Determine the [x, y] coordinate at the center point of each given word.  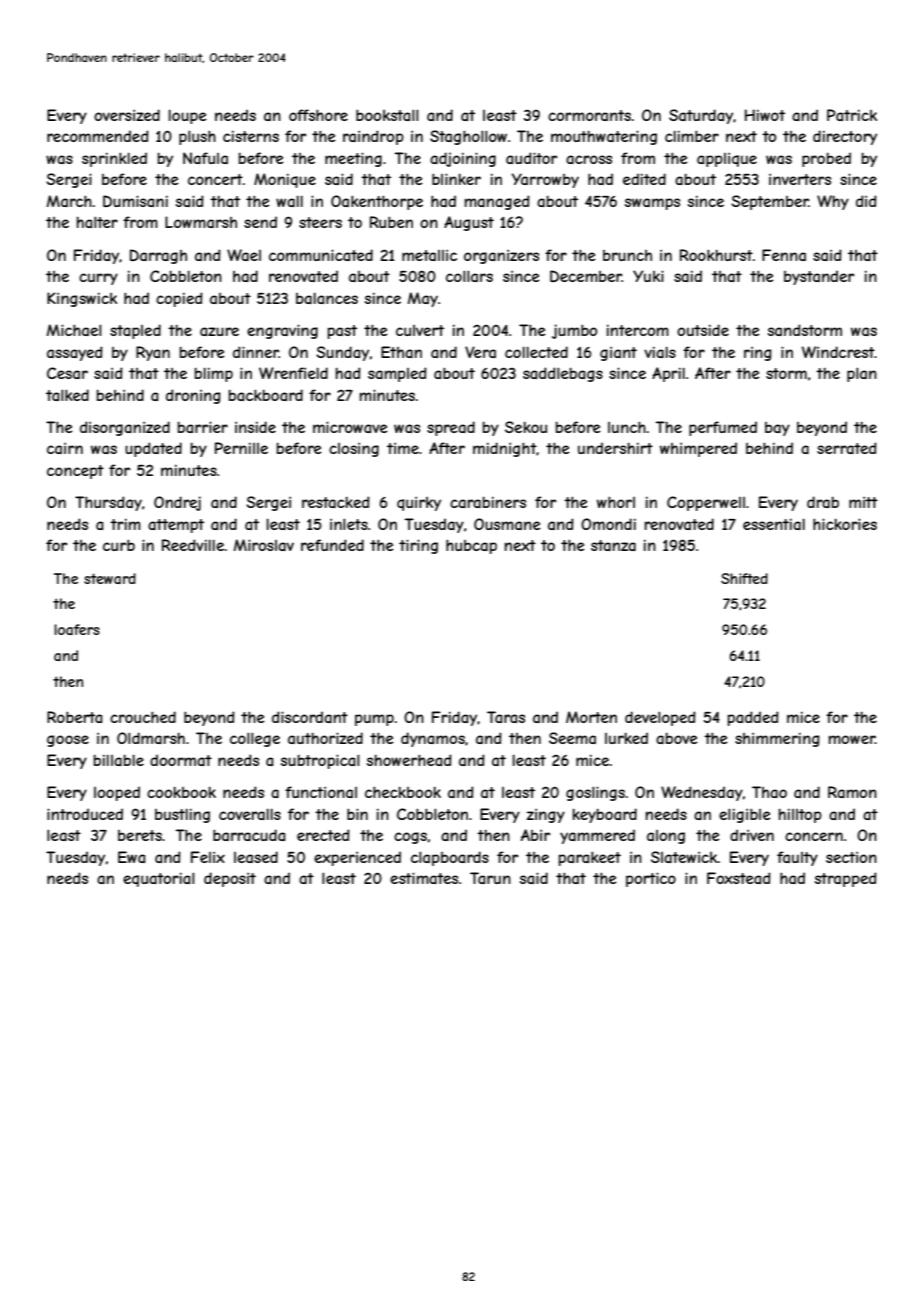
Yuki [648, 276]
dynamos [433, 739]
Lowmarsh [201, 222]
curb [119, 545]
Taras [506, 717]
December [586, 276]
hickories [845, 524]
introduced [85, 814]
